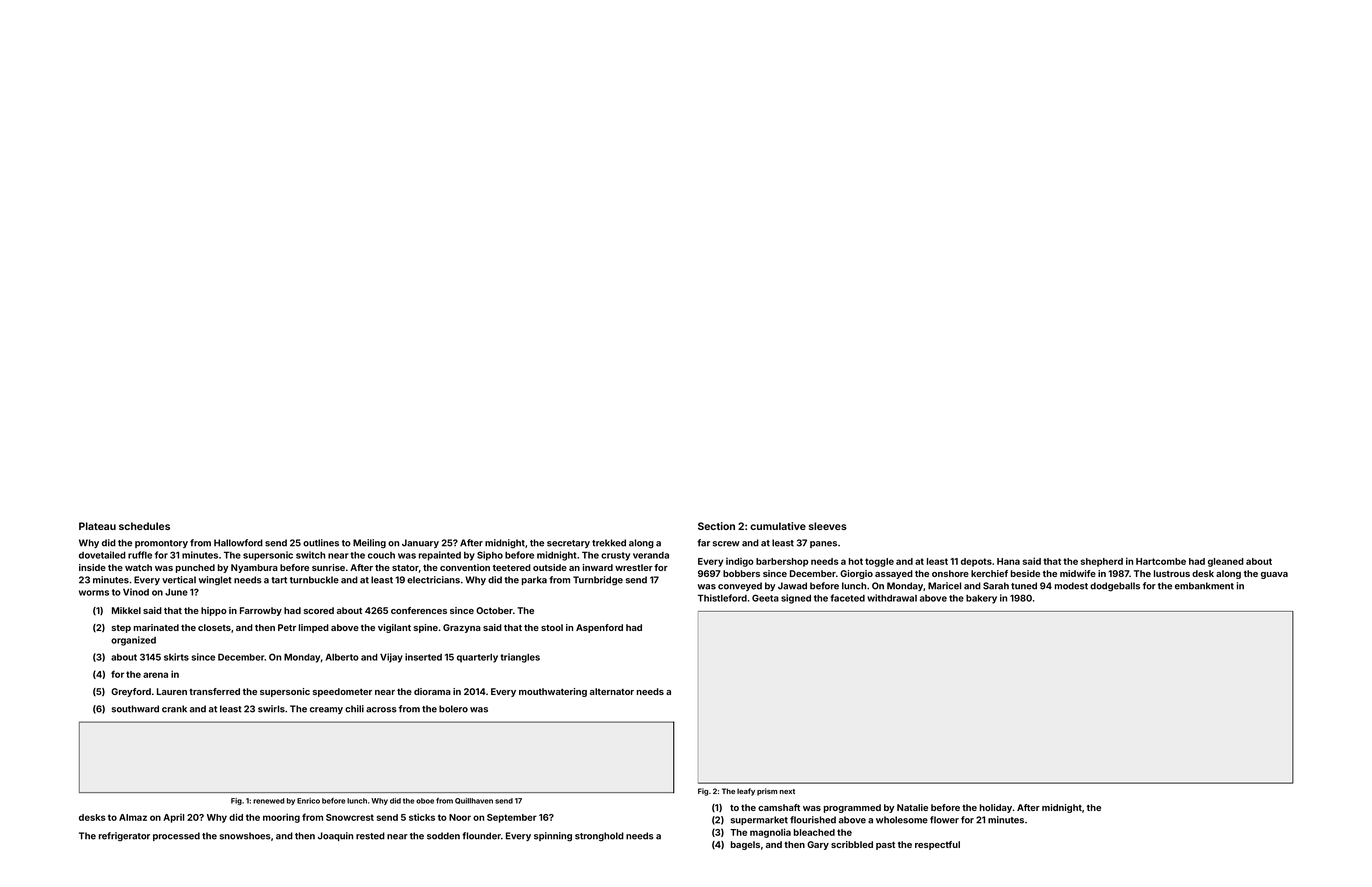  What do you see at coordinates (269, 801) in the screenshot?
I see `renewed` at bounding box center [269, 801].
